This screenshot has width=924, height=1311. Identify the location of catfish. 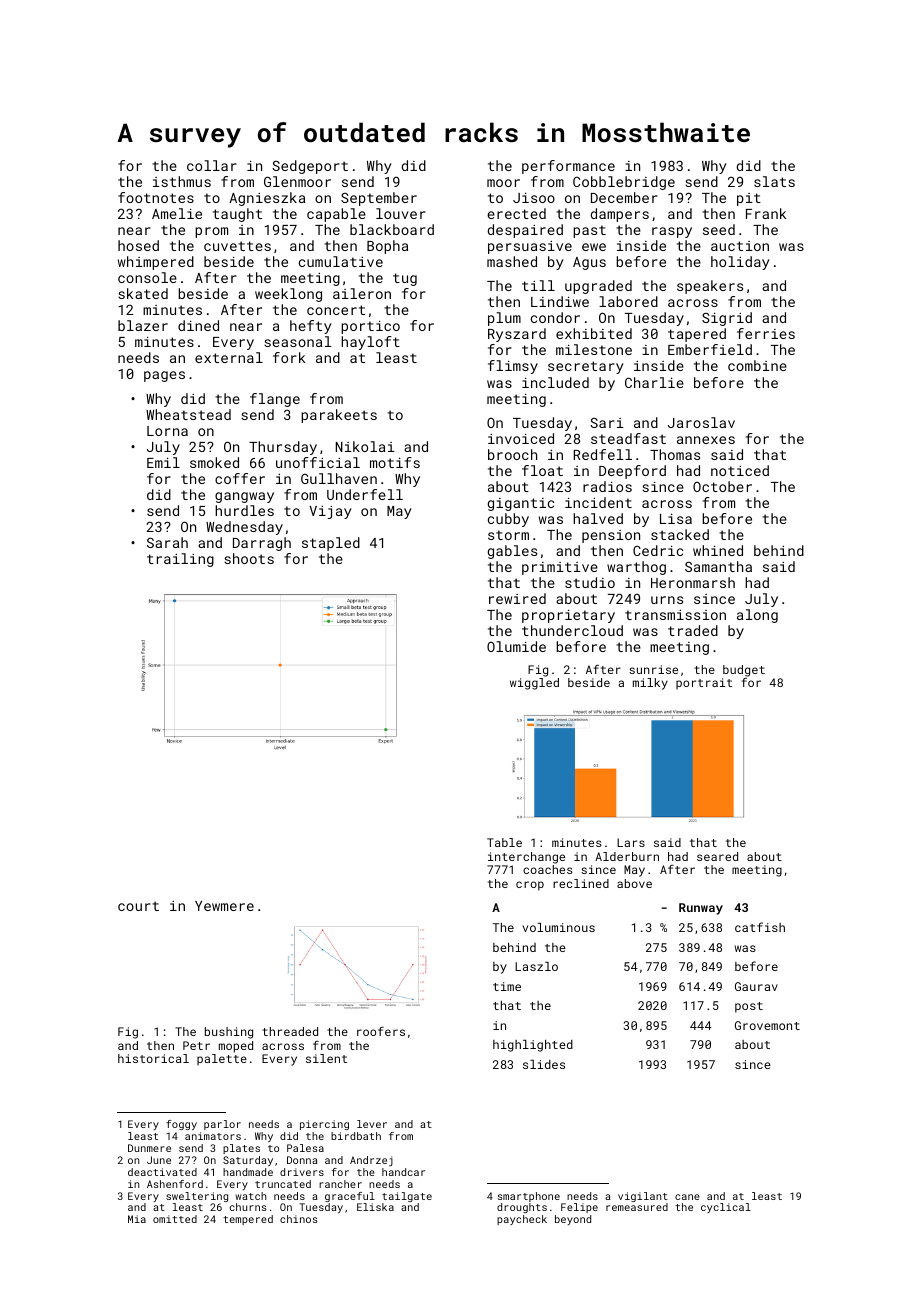
(760, 927).
